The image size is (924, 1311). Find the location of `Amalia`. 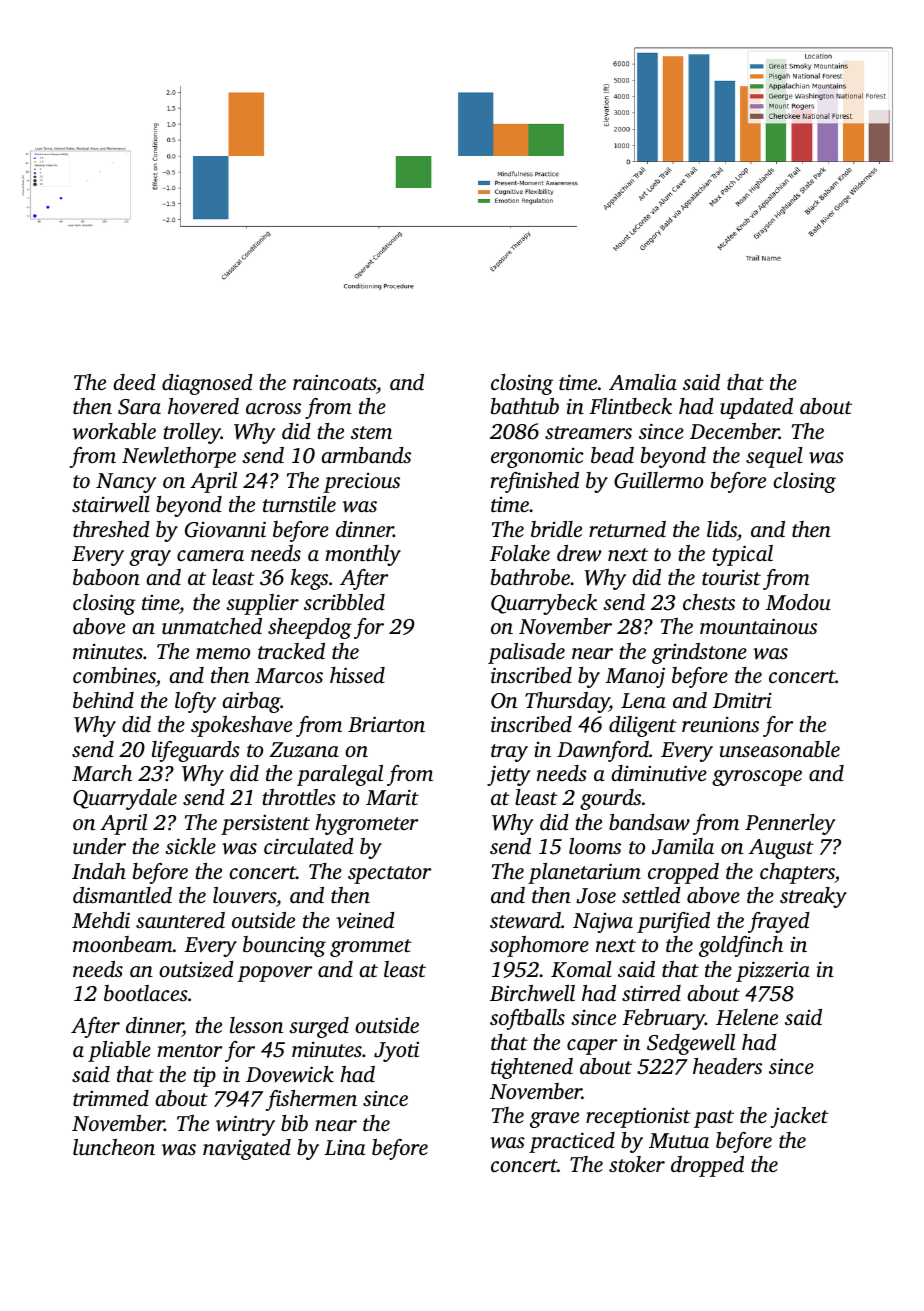

Amalia is located at coordinates (643, 382).
